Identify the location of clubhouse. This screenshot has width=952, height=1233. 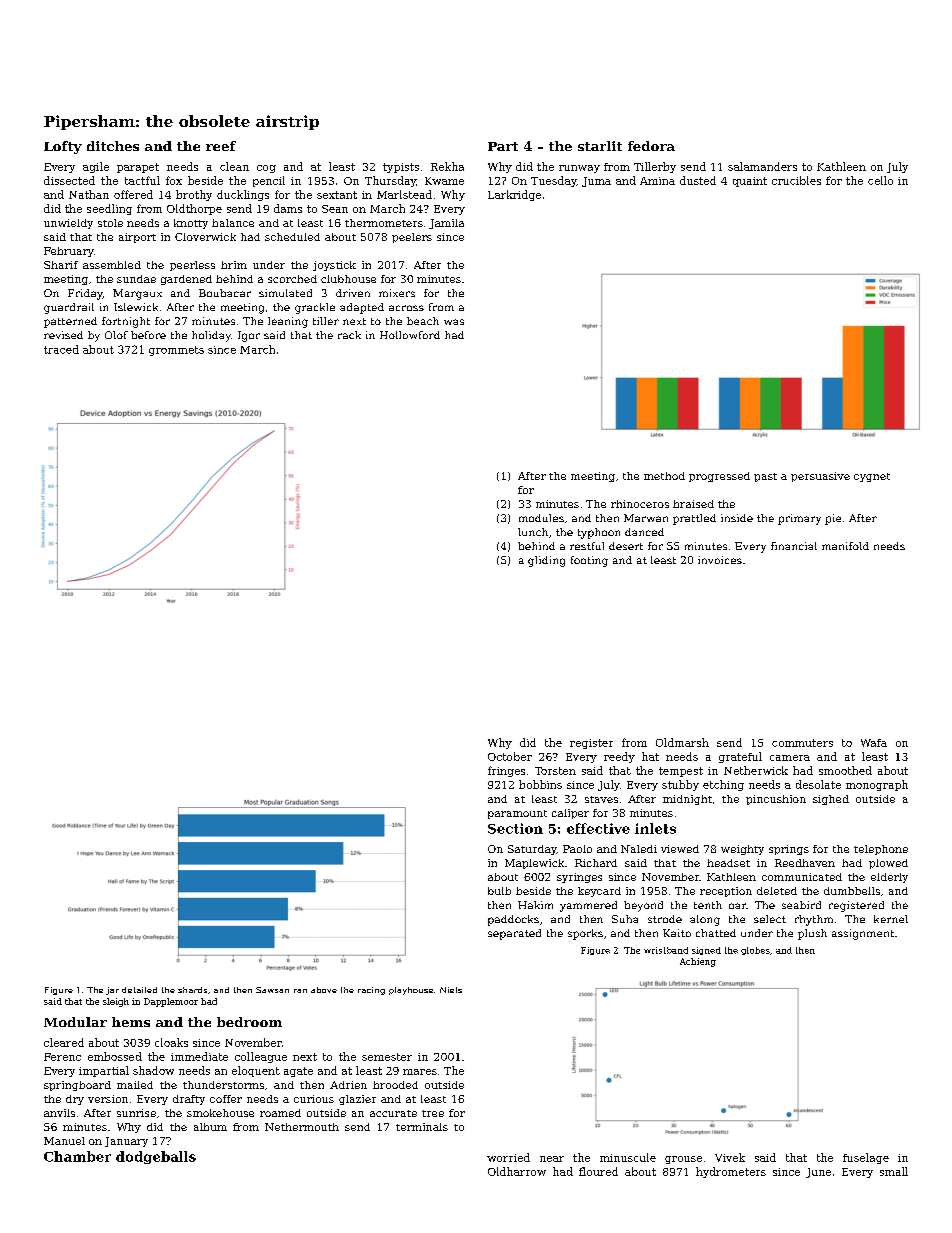
(348, 279).
